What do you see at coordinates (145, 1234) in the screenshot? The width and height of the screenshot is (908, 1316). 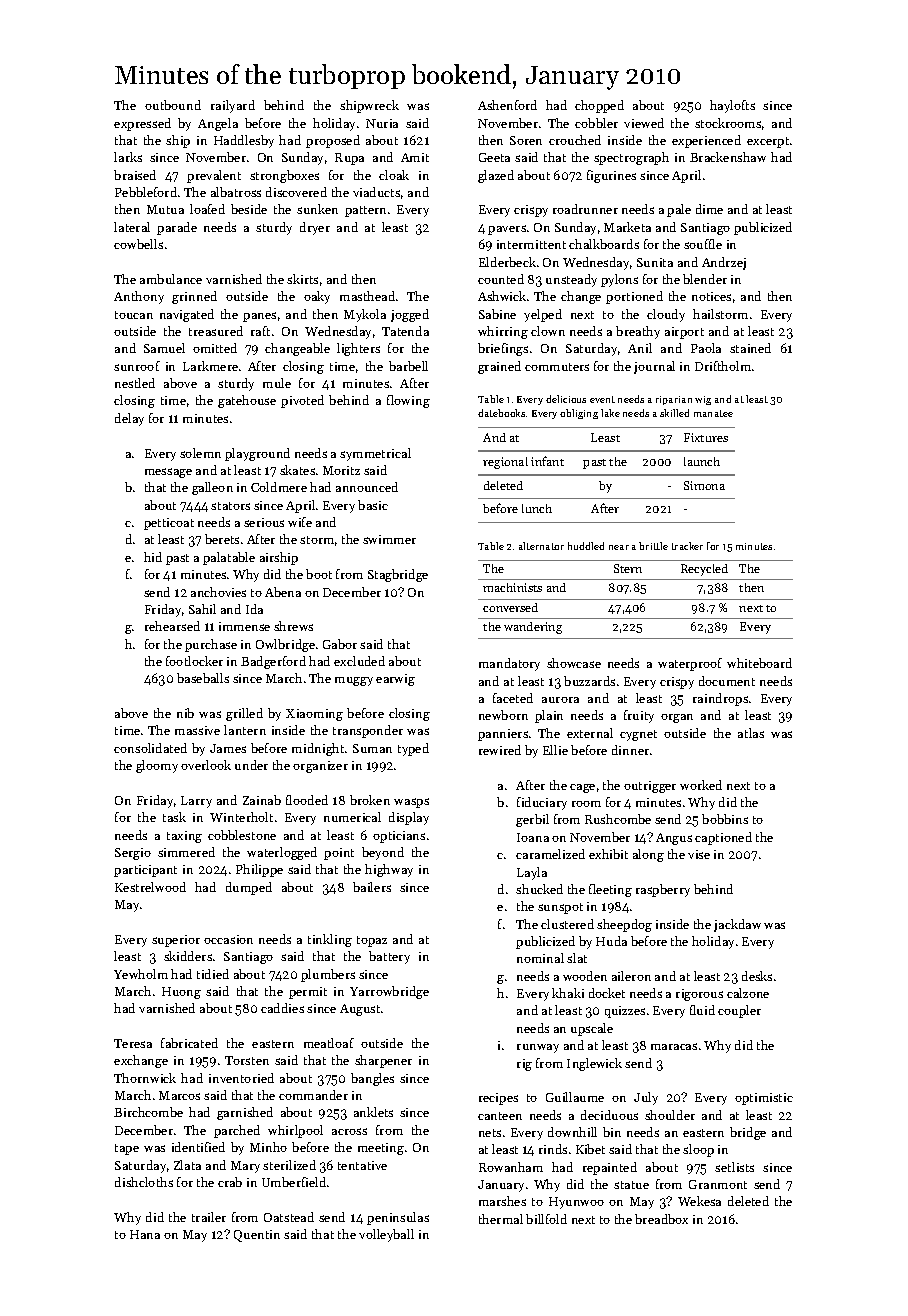 I see `Hana` at bounding box center [145, 1234].
